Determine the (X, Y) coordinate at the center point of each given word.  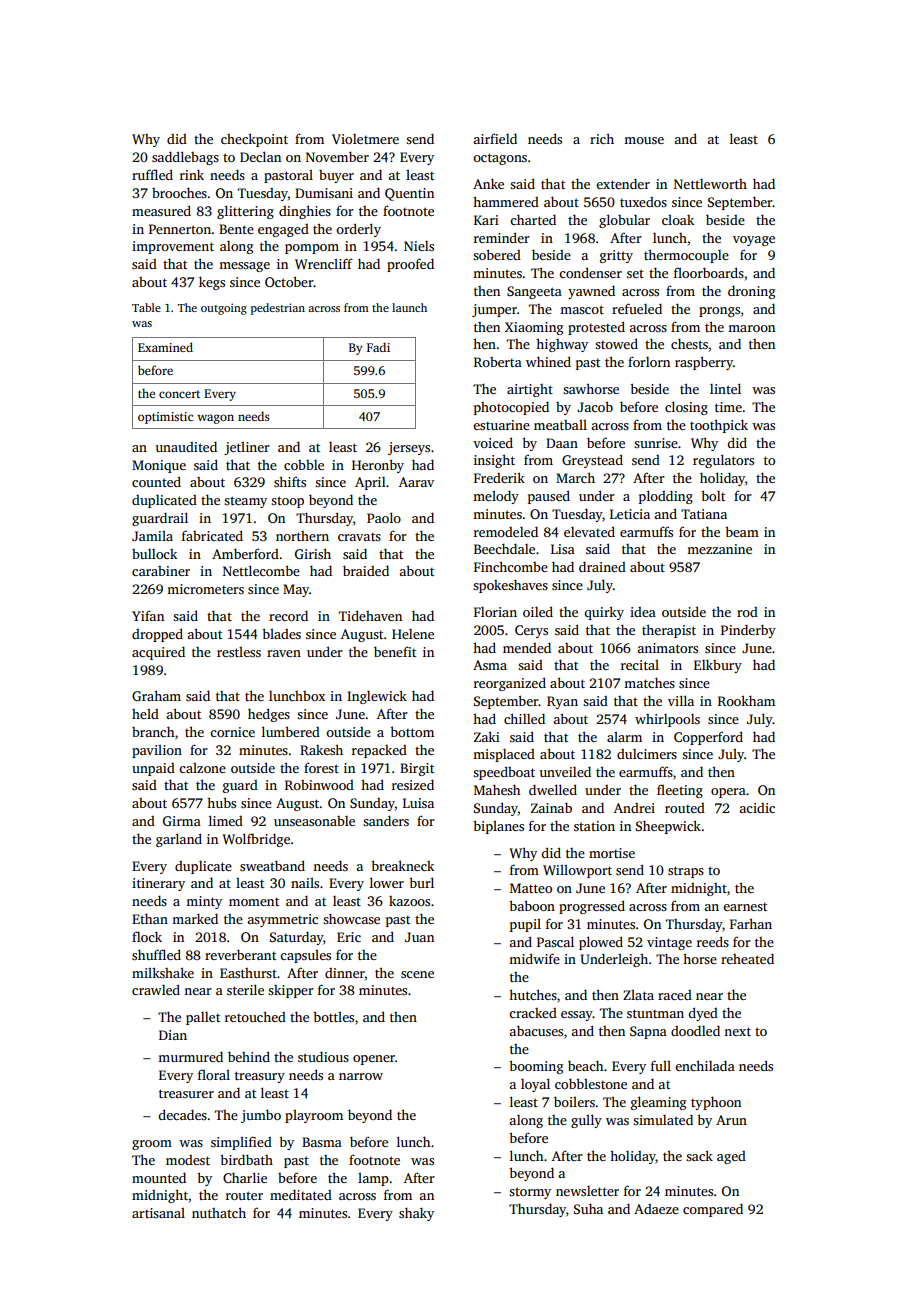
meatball (560, 425)
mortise (612, 853)
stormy (530, 1193)
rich (602, 138)
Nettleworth (710, 184)
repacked (379, 751)
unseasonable (314, 821)
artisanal (158, 1213)
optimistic (165, 418)
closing (686, 408)
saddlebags (185, 158)
